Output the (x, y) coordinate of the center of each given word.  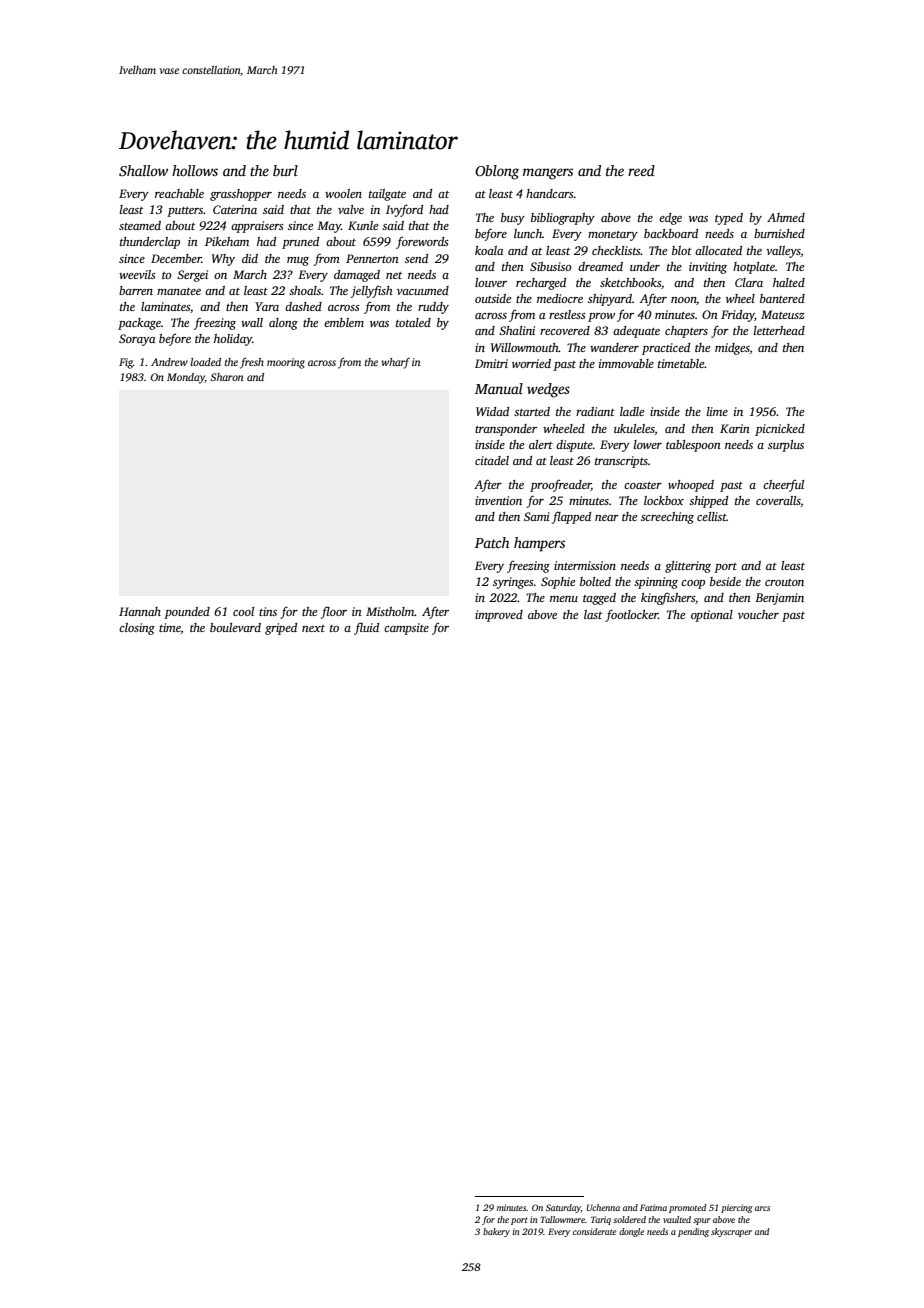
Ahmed (786, 217)
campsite (406, 629)
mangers (548, 174)
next (313, 628)
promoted (687, 1208)
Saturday (563, 1208)
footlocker (631, 615)
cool (243, 611)
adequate (636, 332)
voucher (758, 614)
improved (499, 616)
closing (137, 629)
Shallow (143, 170)
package (139, 324)
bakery (496, 1232)
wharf (396, 363)
